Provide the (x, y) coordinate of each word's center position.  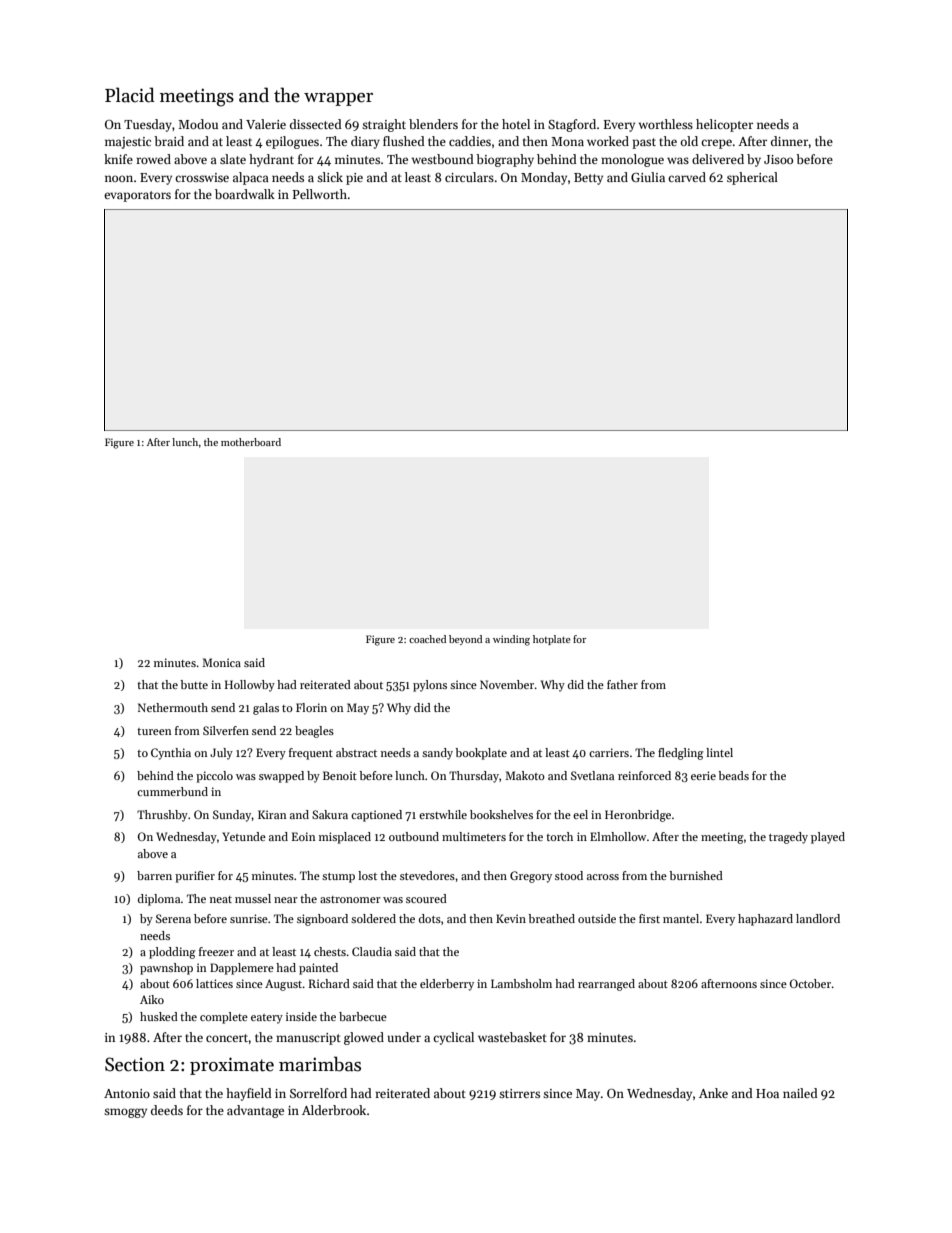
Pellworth (319, 194)
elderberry (447, 985)
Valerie (266, 124)
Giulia (648, 177)
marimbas (320, 1064)
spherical (752, 178)
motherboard (251, 442)
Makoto (525, 775)
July (221, 754)
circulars (469, 177)
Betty (588, 179)
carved (687, 177)
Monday (544, 178)
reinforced (644, 775)
